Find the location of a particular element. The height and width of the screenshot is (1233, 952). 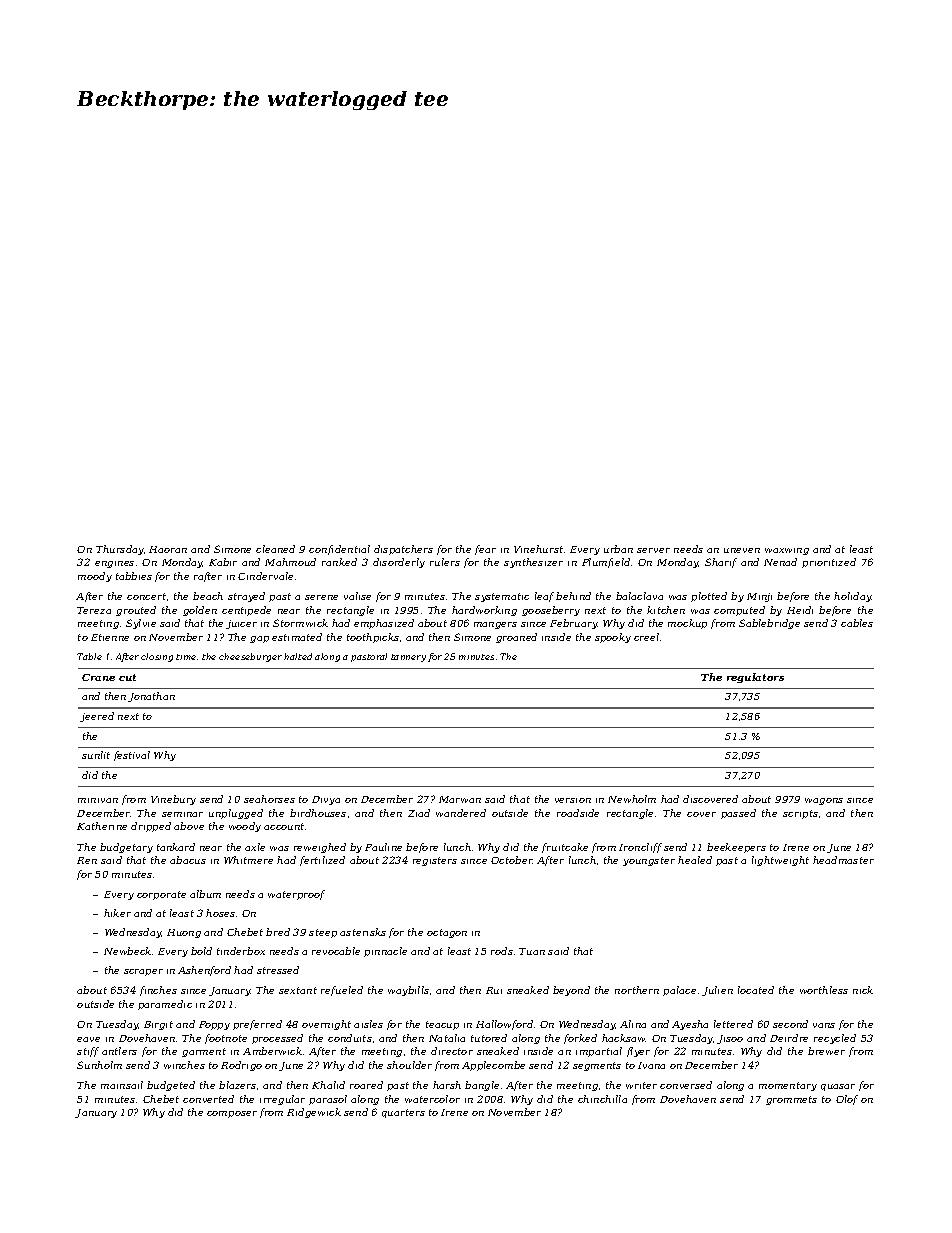

composer is located at coordinates (232, 1114).
